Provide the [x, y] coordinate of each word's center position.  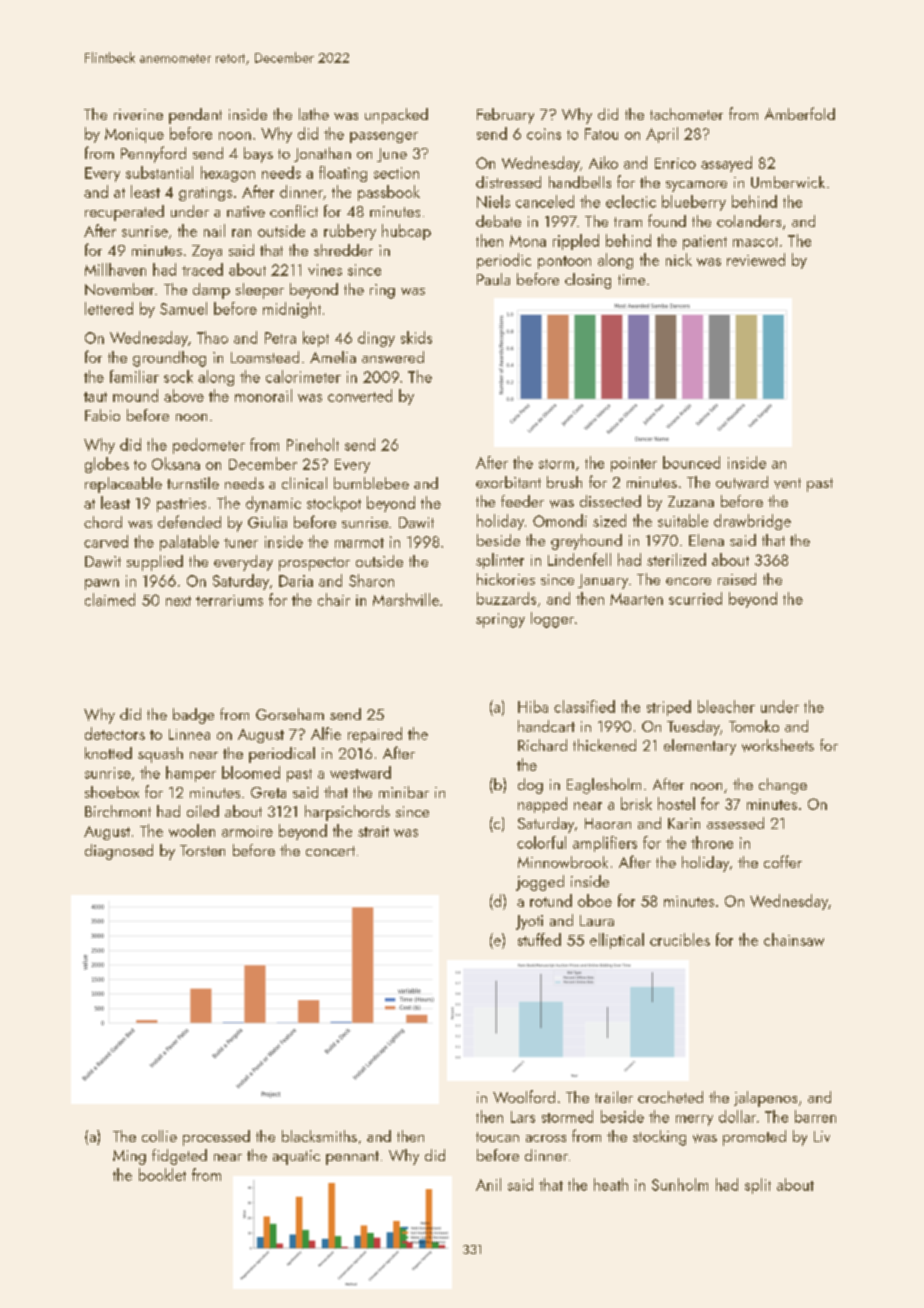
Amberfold [800, 113]
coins [544, 134]
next [178, 601]
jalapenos [765, 1099]
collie [159, 1136]
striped [669, 708]
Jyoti [529, 922]
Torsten [202, 850]
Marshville [406, 599]
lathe [314, 114]
